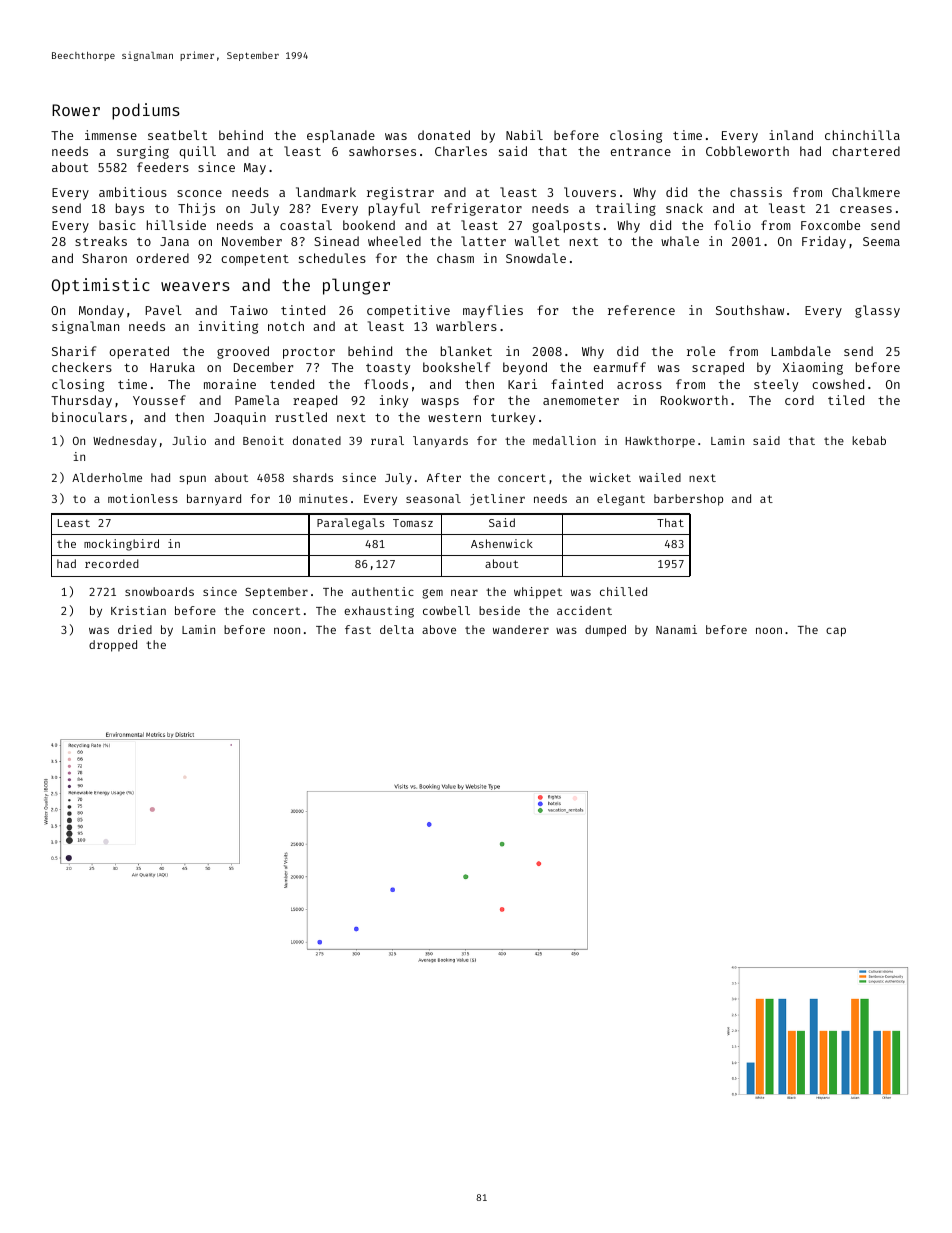 The width and height of the screenshot is (952, 1233). What do you see at coordinates (135, 629) in the screenshot?
I see `dried` at bounding box center [135, 629].
